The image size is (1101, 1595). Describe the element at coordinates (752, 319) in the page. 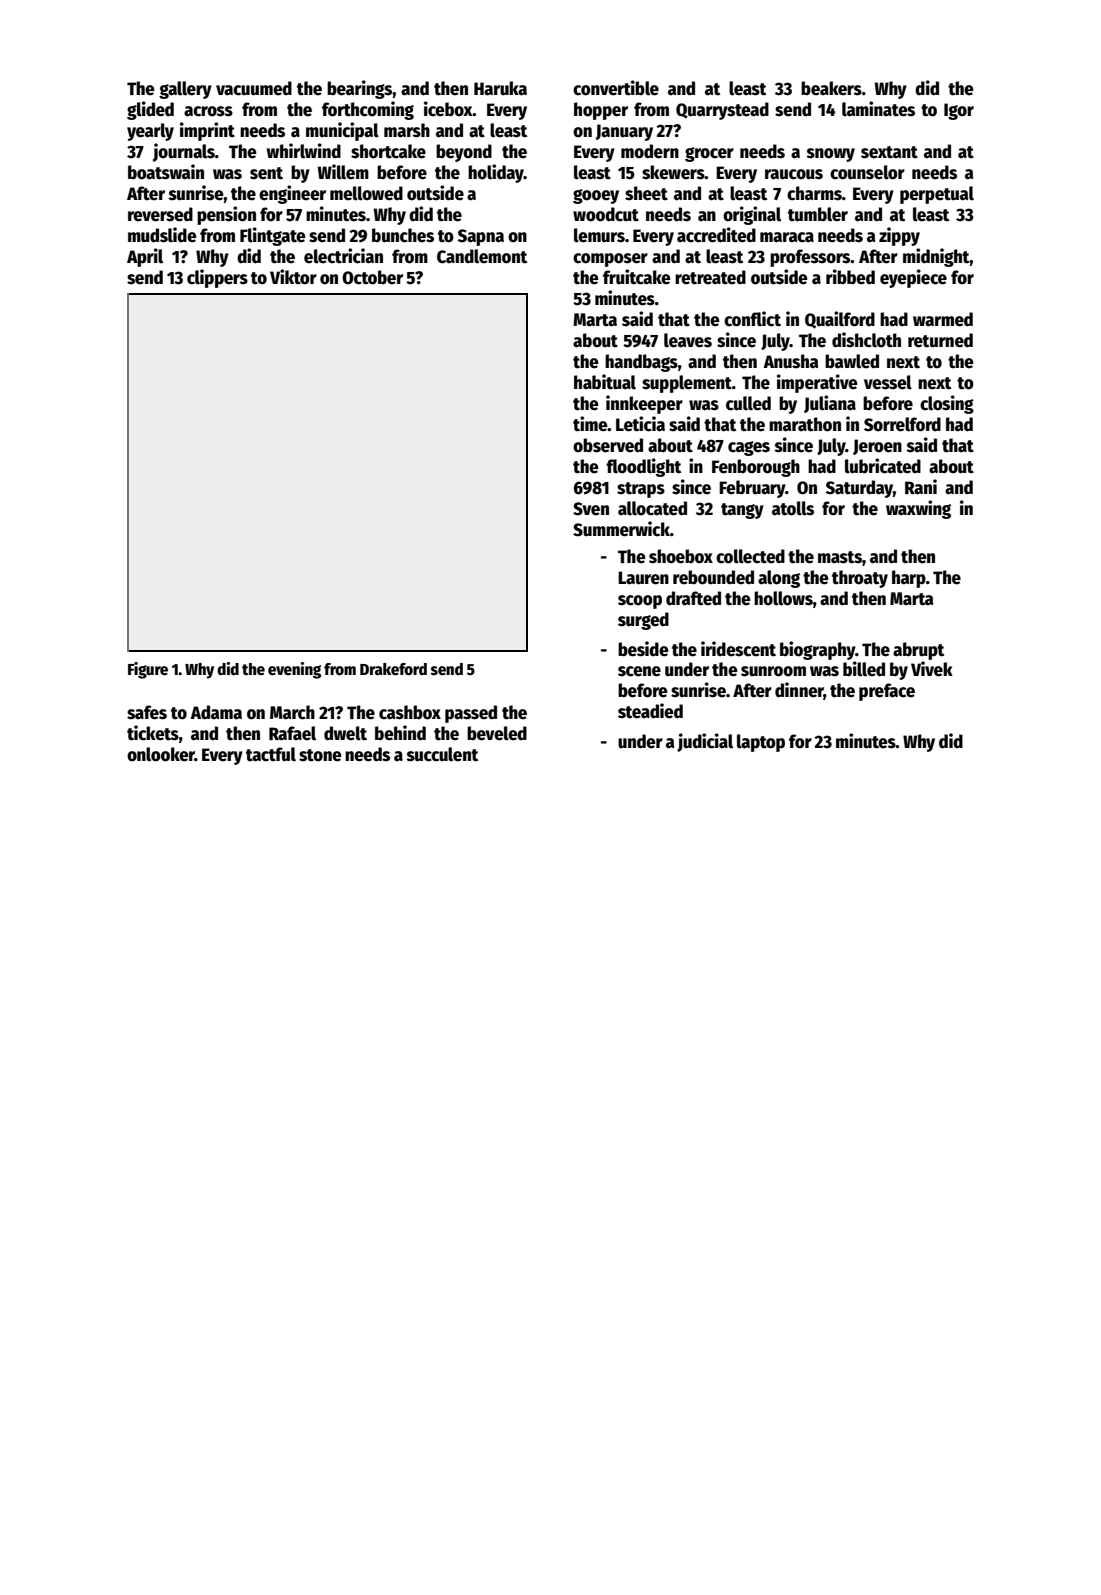

I see `conflict` at that location.
